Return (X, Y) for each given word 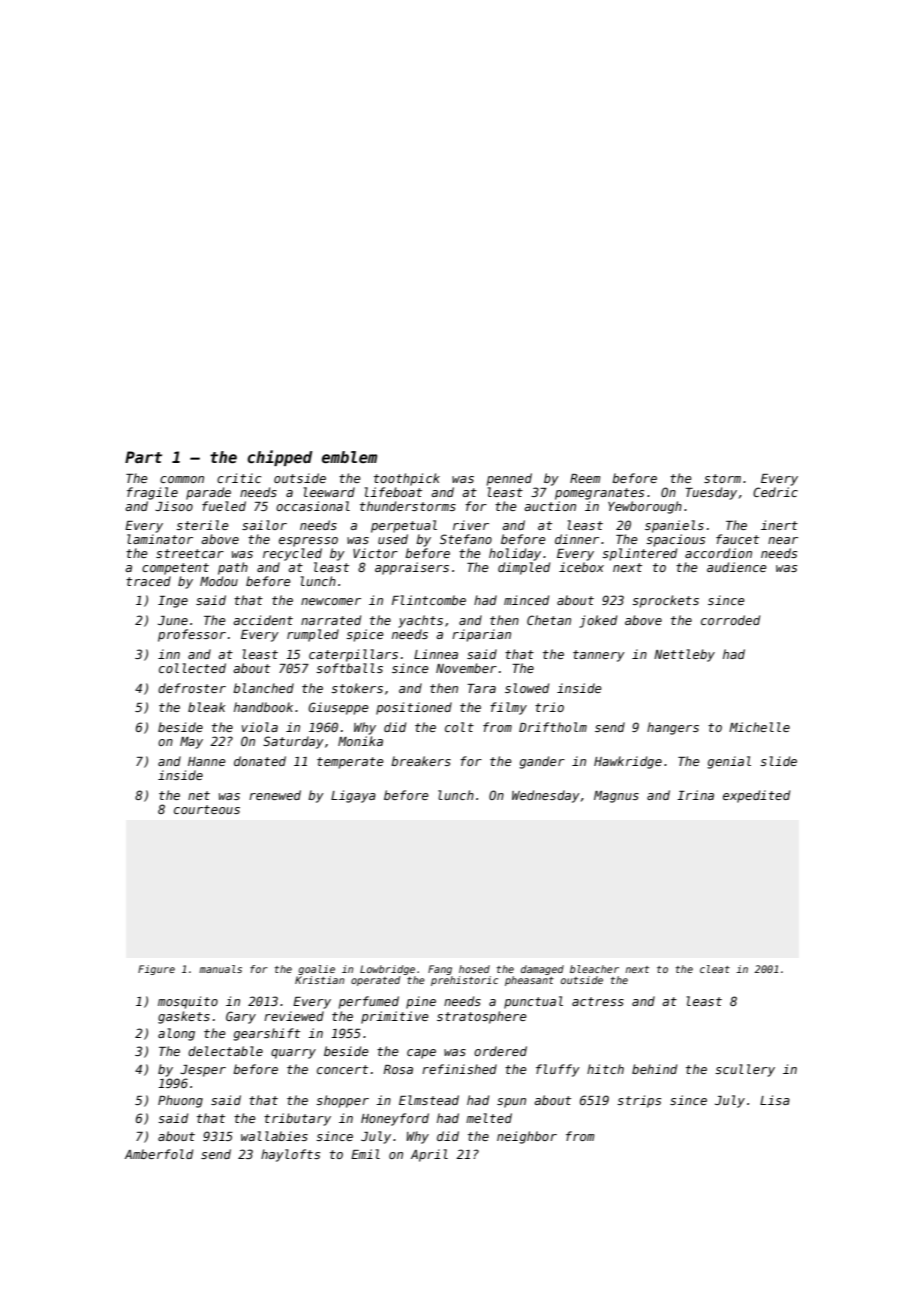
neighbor (527, 1137)
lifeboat (393, 492)
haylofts (290, 1155)
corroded (730, 620)
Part (143, 457)
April (429, 1155)
